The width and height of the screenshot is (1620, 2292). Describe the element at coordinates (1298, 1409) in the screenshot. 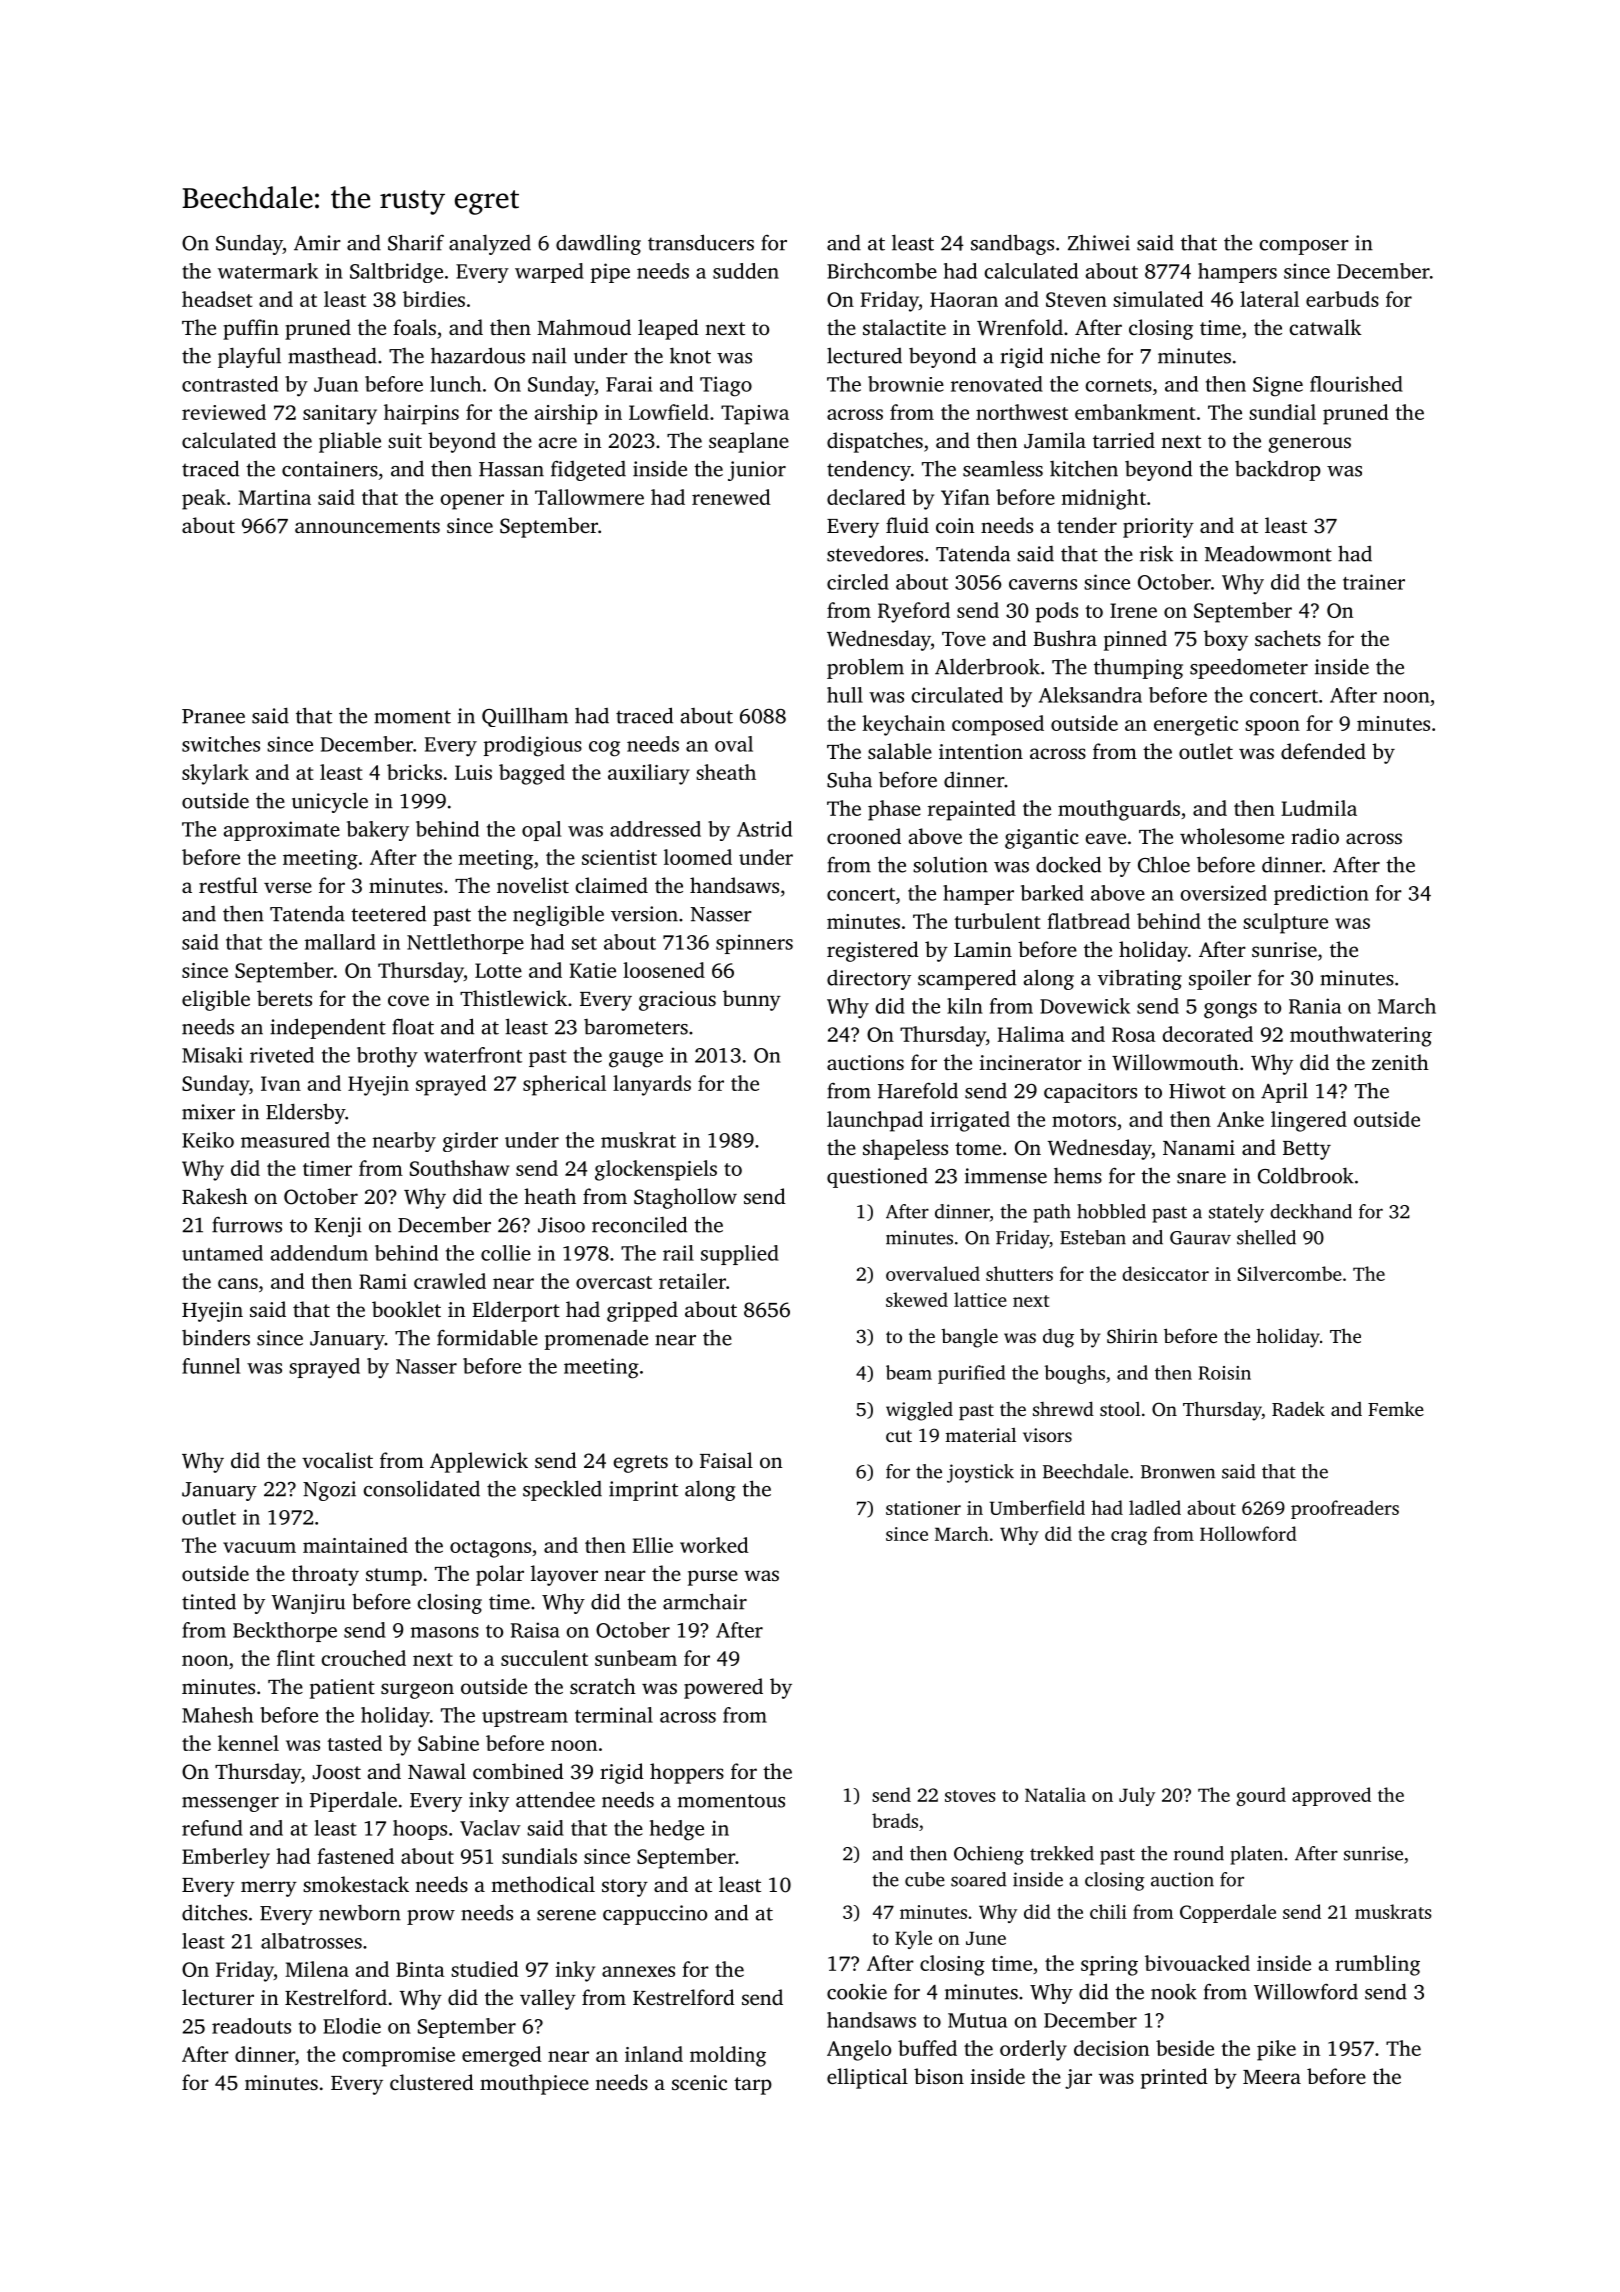

I see `Radek` at that location.
